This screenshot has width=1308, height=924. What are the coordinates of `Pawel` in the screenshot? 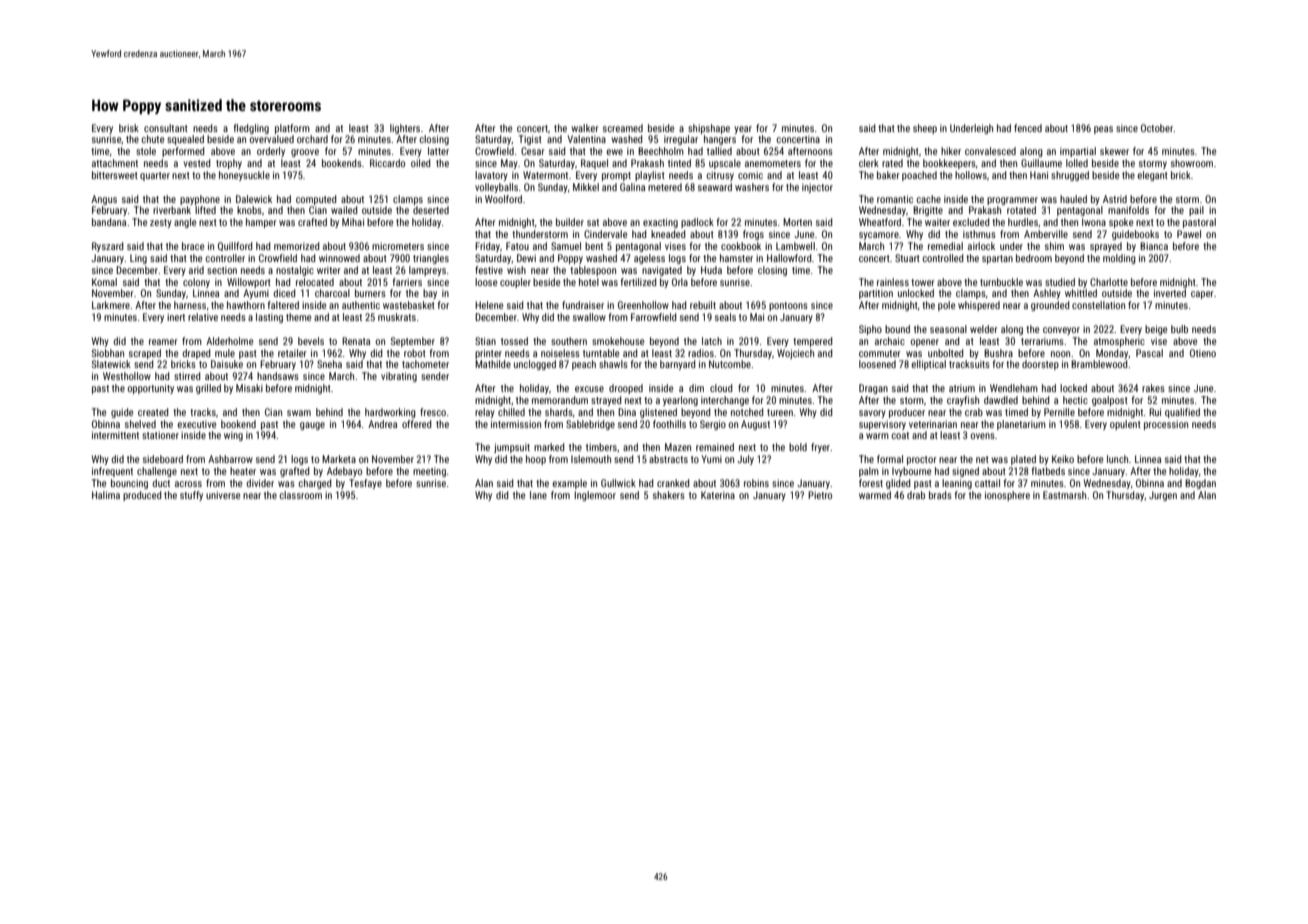 It's located at (1189, 234).
